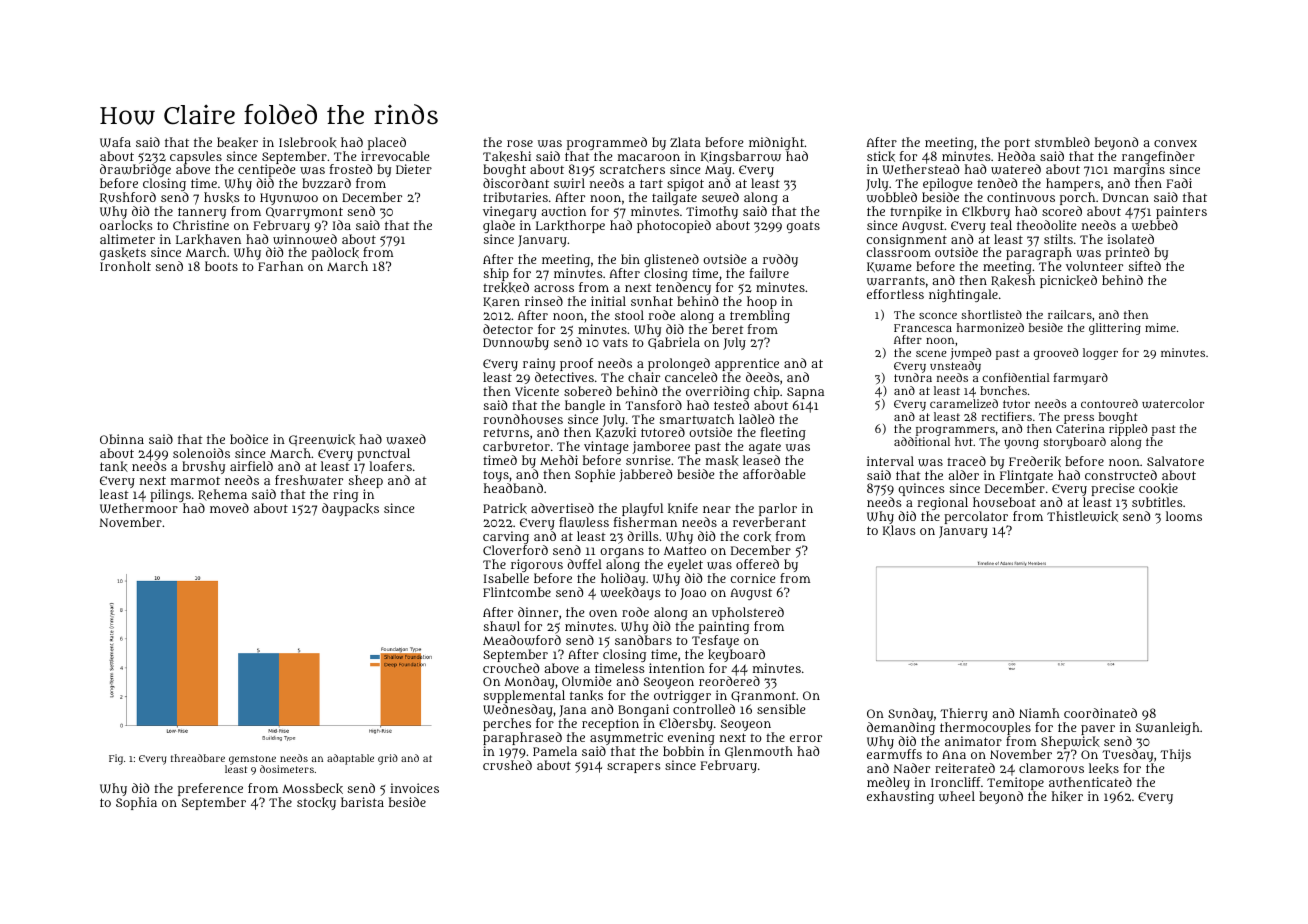 The height and width of the image is (924, 1308). What do you see at coordinates (221, 266) in the image?
I see `boots` at bounding box center [221, 266].
